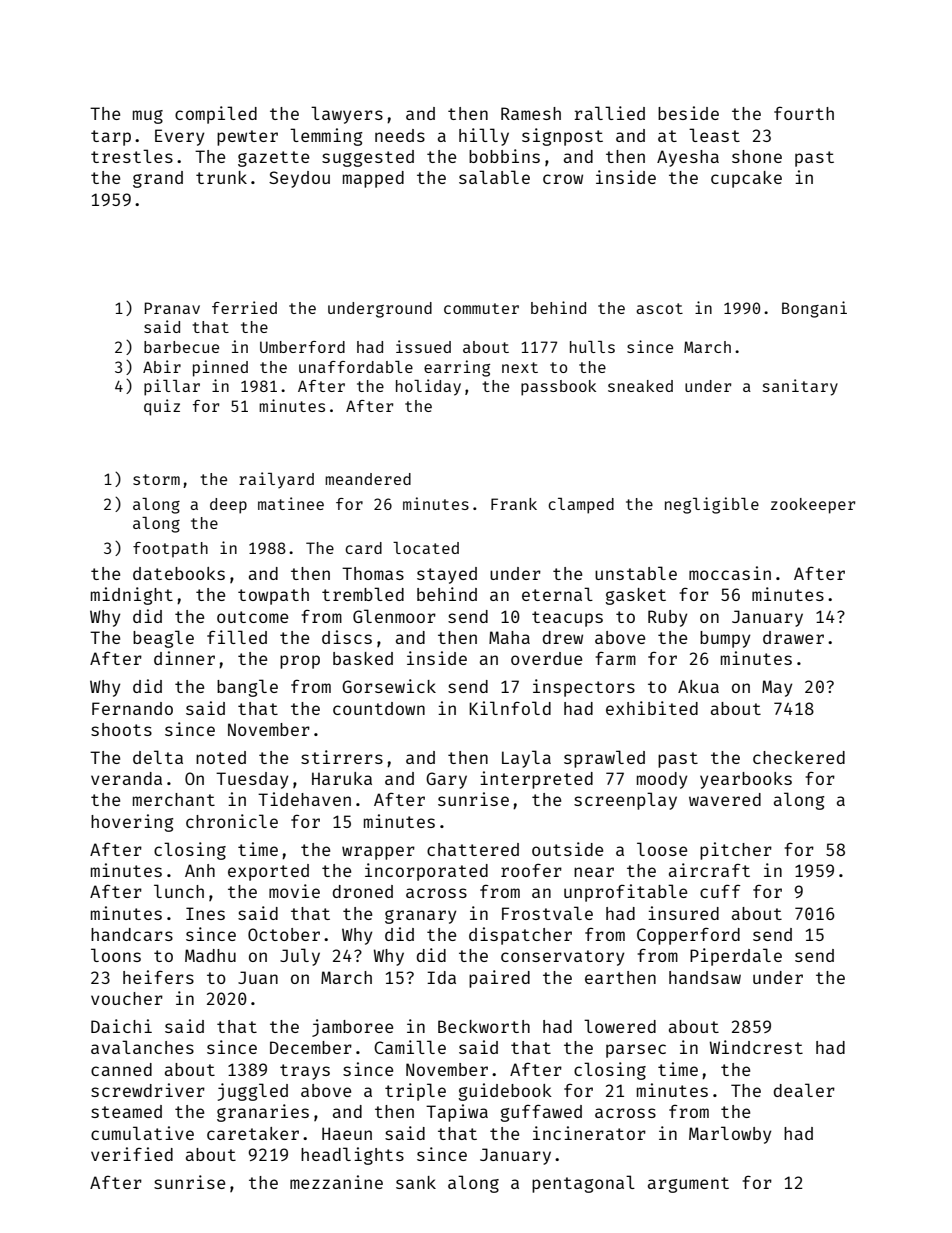  I want to click on sneaked, so click(640, 386).
